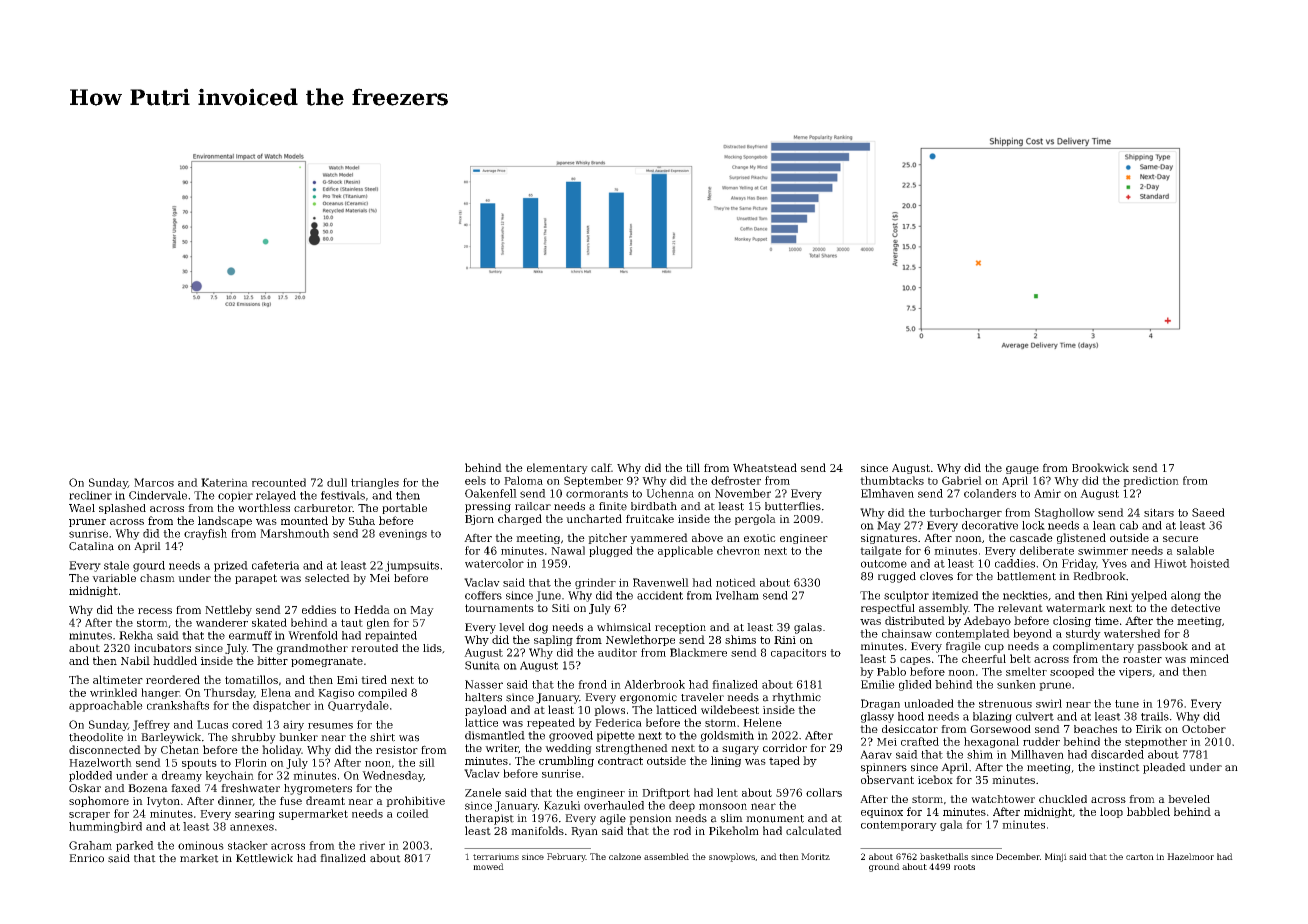 The image size is (1308, 924). I want to click on grooved, so click(571, 736).
